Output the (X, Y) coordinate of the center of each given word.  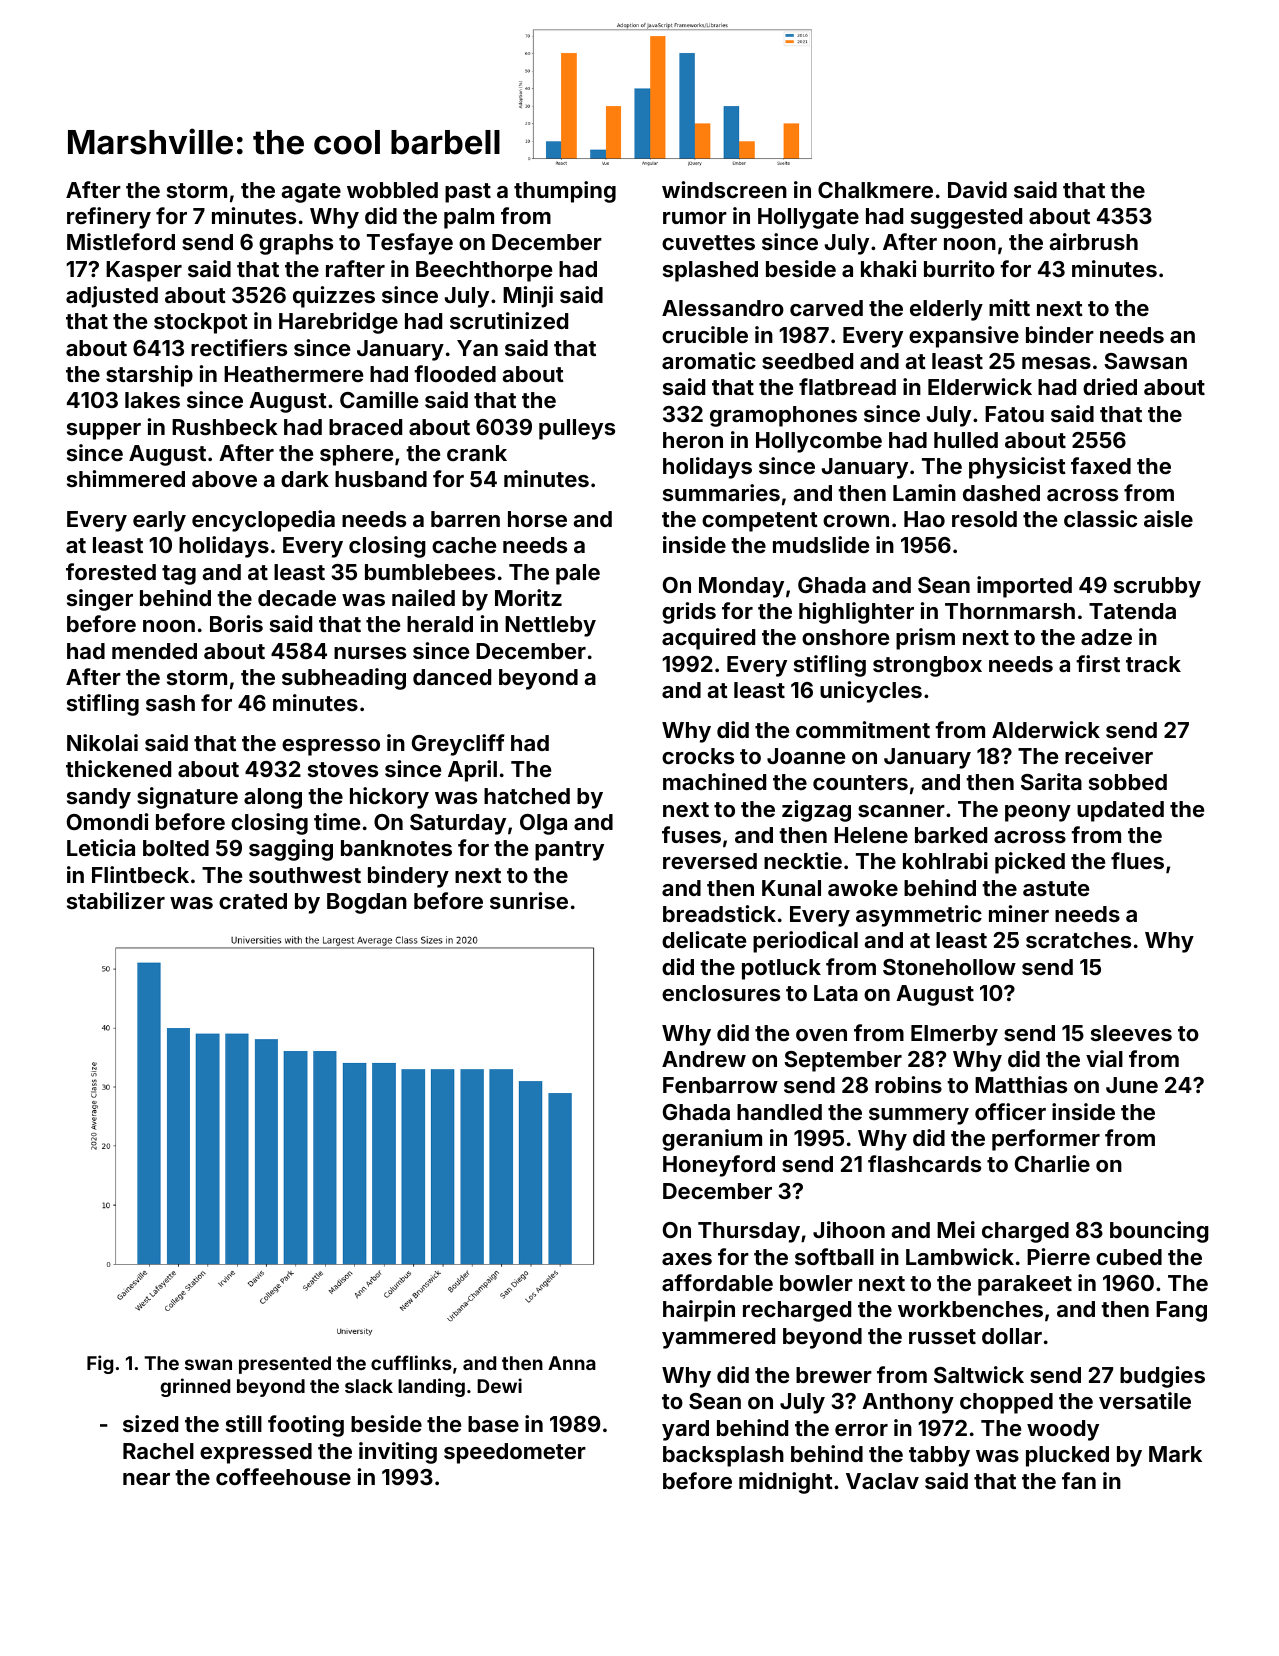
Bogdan (367, 903)
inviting (398, 1453)
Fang (1181, 1311)
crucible (705, 334)
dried (1110, 386)
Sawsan (1145, 361)
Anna (572, 1363)
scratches (1078, 940)
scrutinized (509, 320)
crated (253, 901)
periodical (805, 942)
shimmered (126, 478)
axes (687, 1259)
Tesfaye (410, 244)
